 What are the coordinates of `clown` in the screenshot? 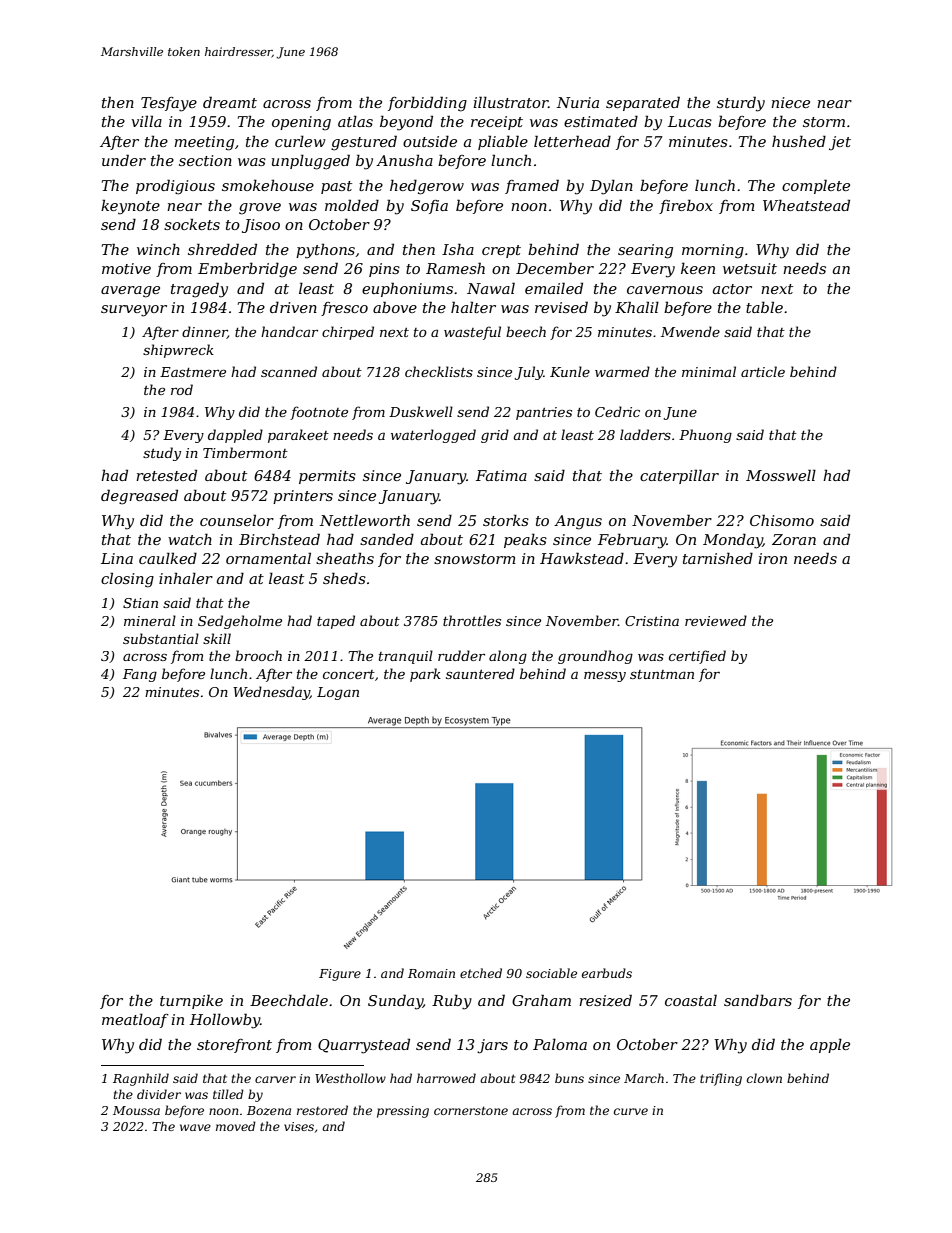 It's located at (764, 1078).
